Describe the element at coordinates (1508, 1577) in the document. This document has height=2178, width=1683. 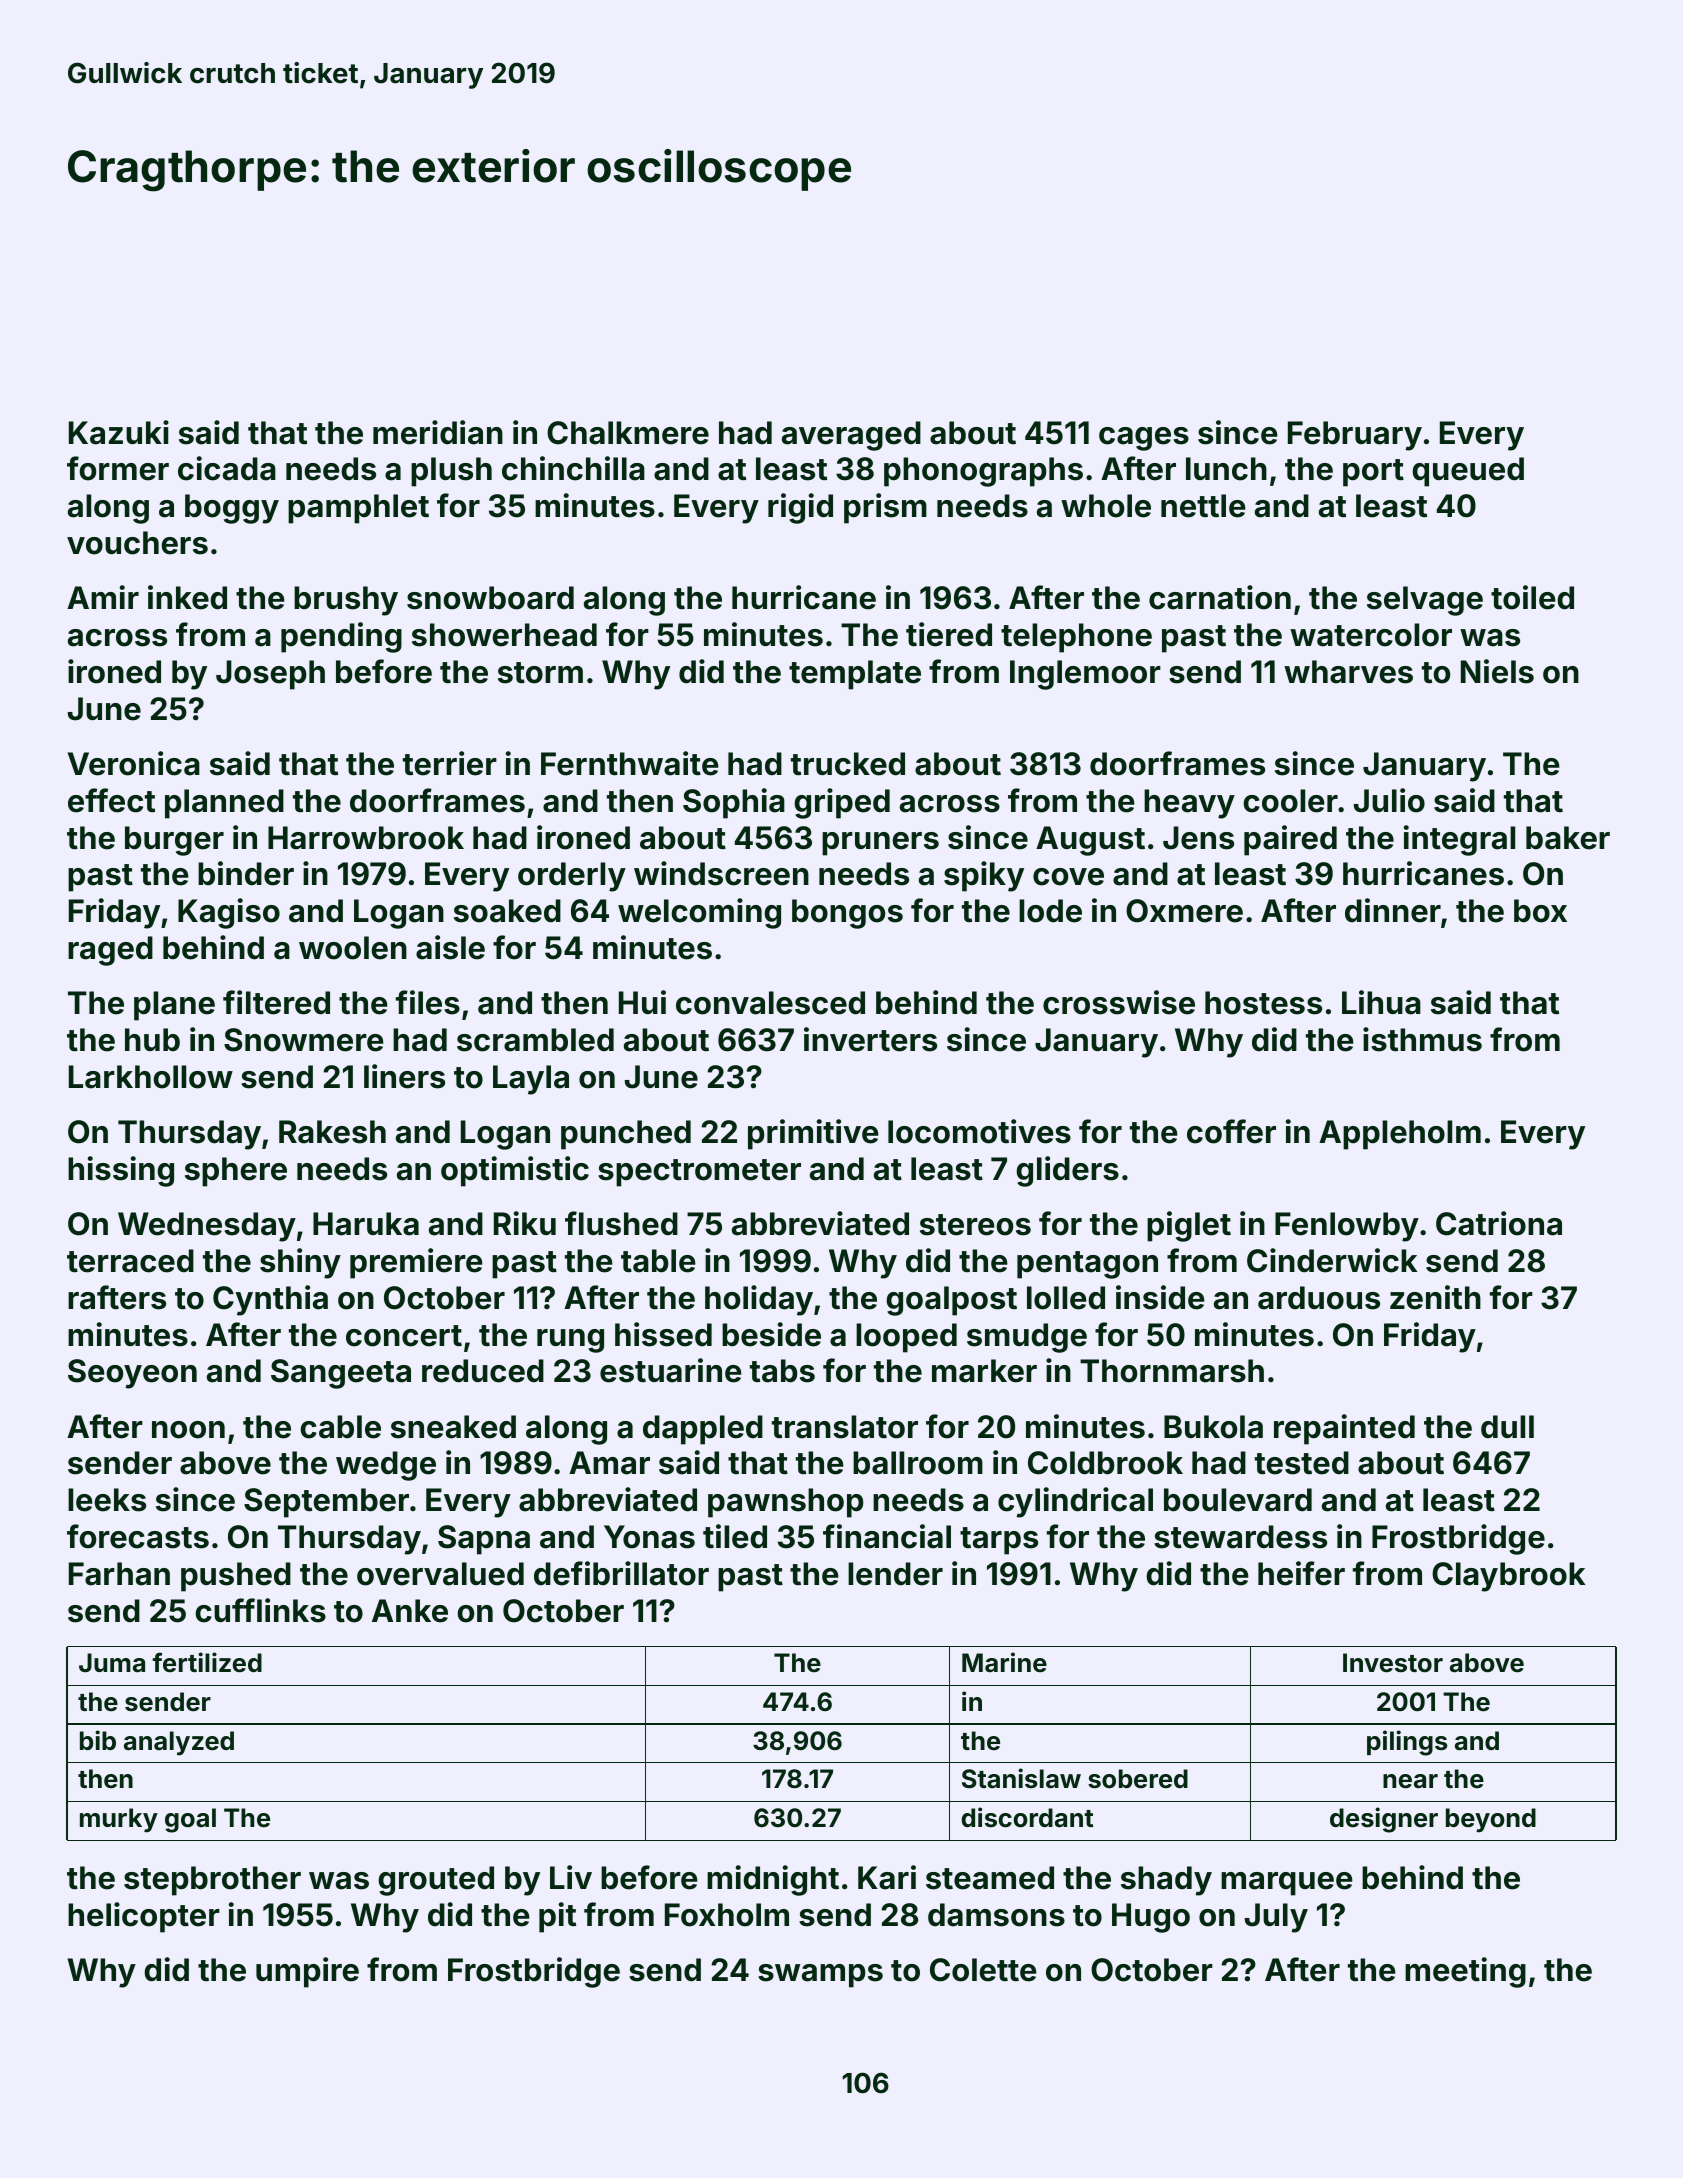
I see `Claybrook` at that location.
